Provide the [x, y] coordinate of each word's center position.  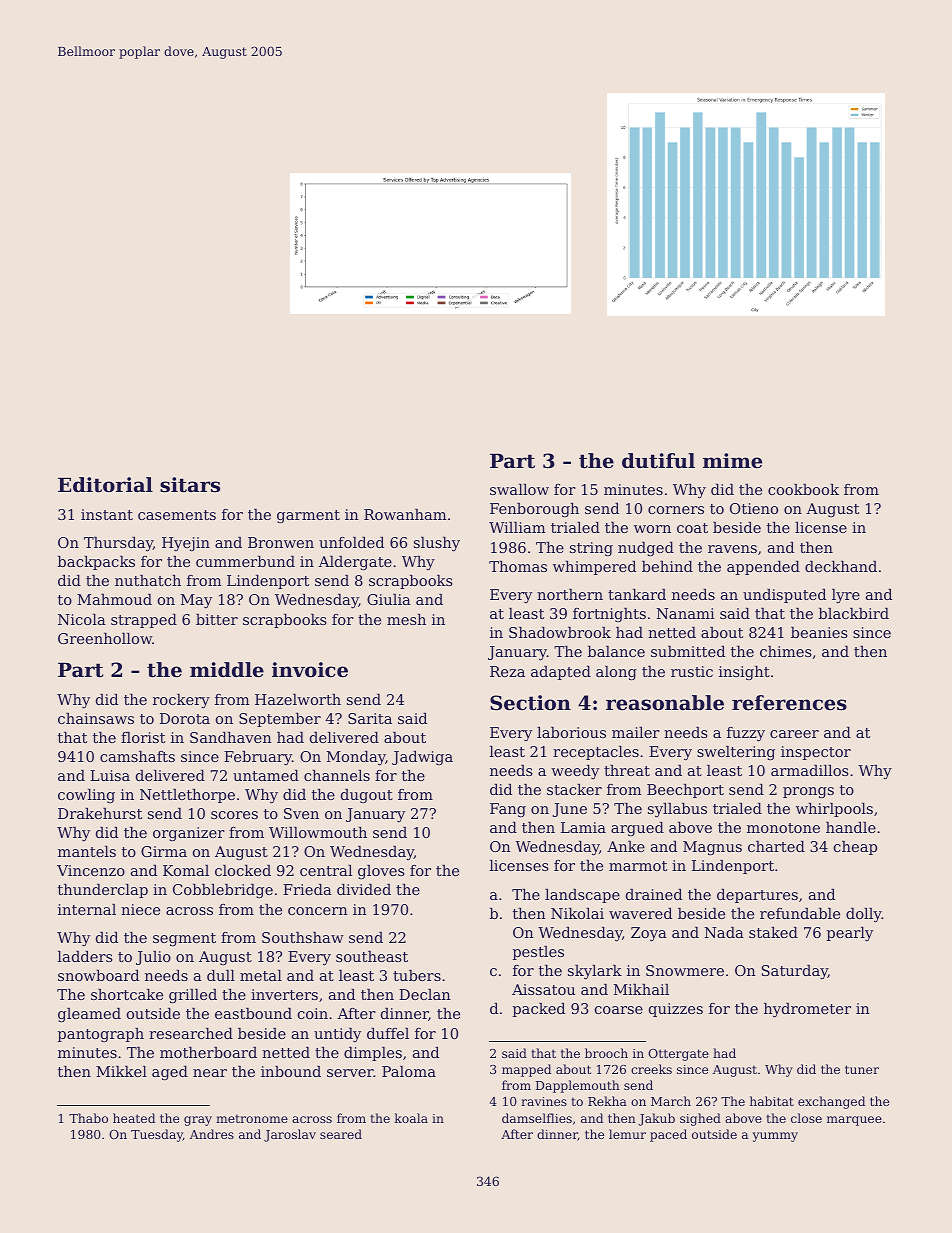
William [517, 527]
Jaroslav [290, 1135]
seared [341, 1134]
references [789, 703]
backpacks [96, 563]
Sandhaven [231, 737]
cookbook [803, 489]
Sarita [370, 718]
